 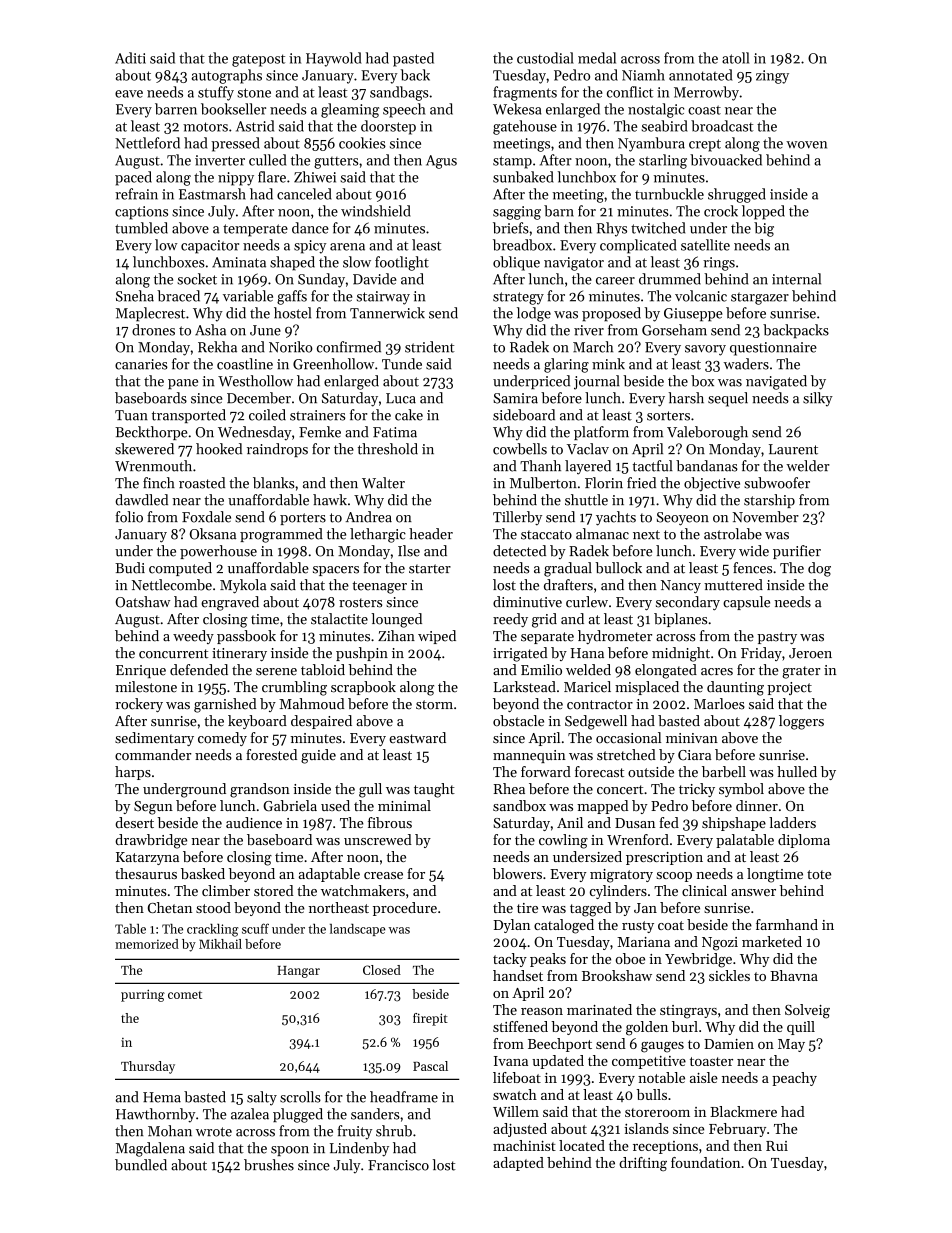 I want to click on Katarzyna, so click(x=147, y=858).
